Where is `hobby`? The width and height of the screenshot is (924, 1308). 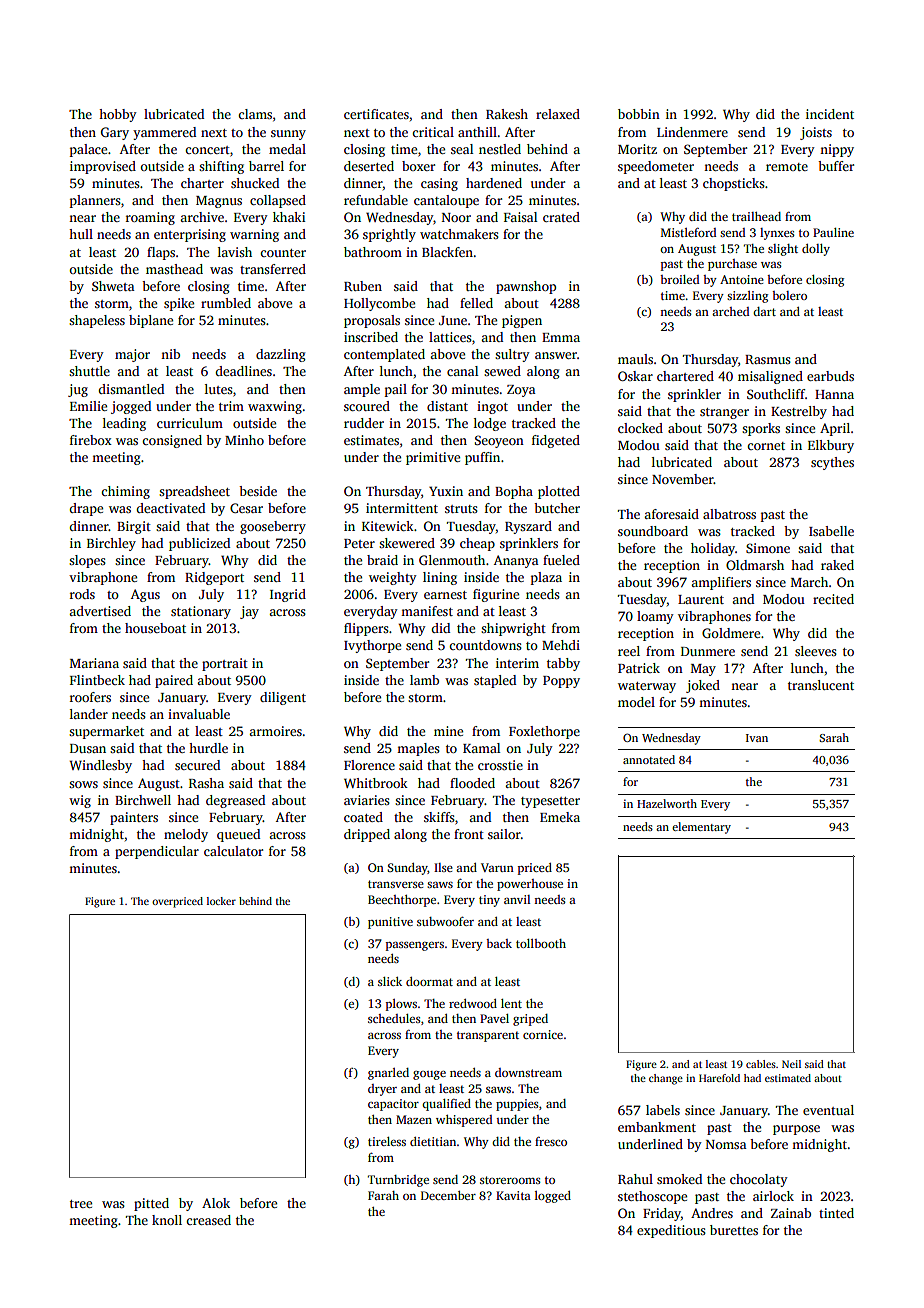 hobby is located at coordinates (118, 115).
